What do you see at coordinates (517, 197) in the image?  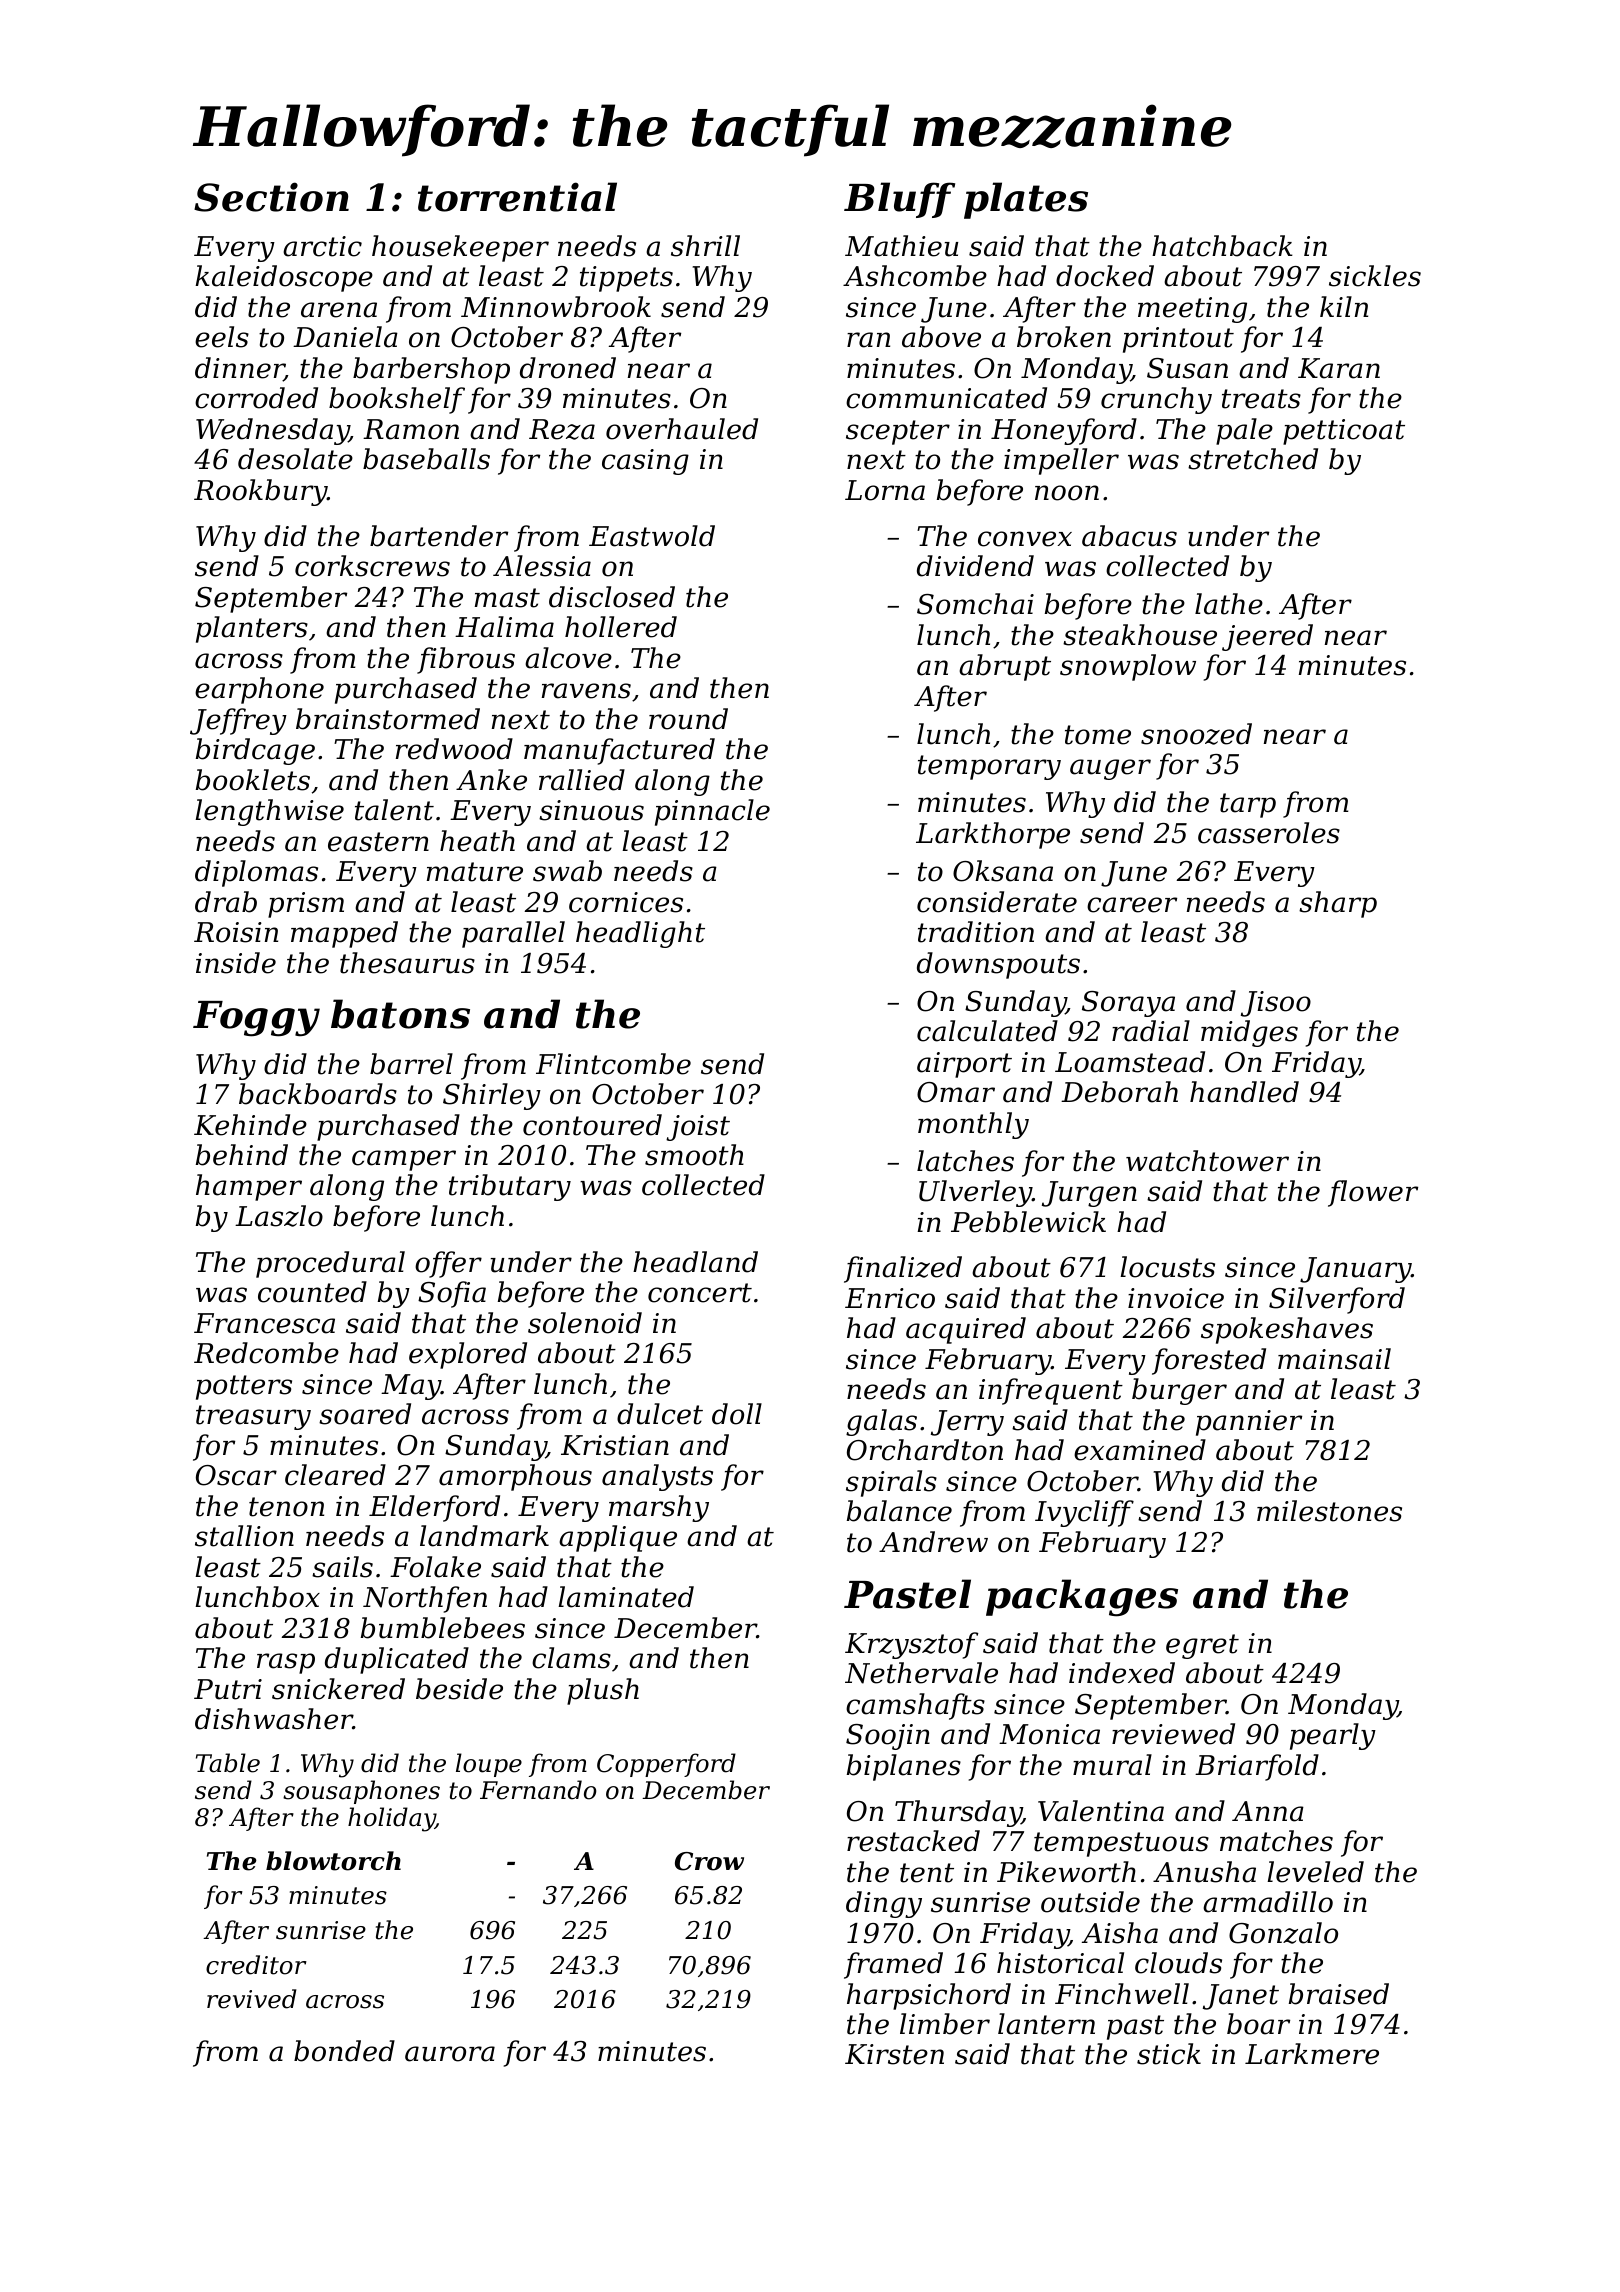 I see `torrential` at bounding box center [517, 197].
